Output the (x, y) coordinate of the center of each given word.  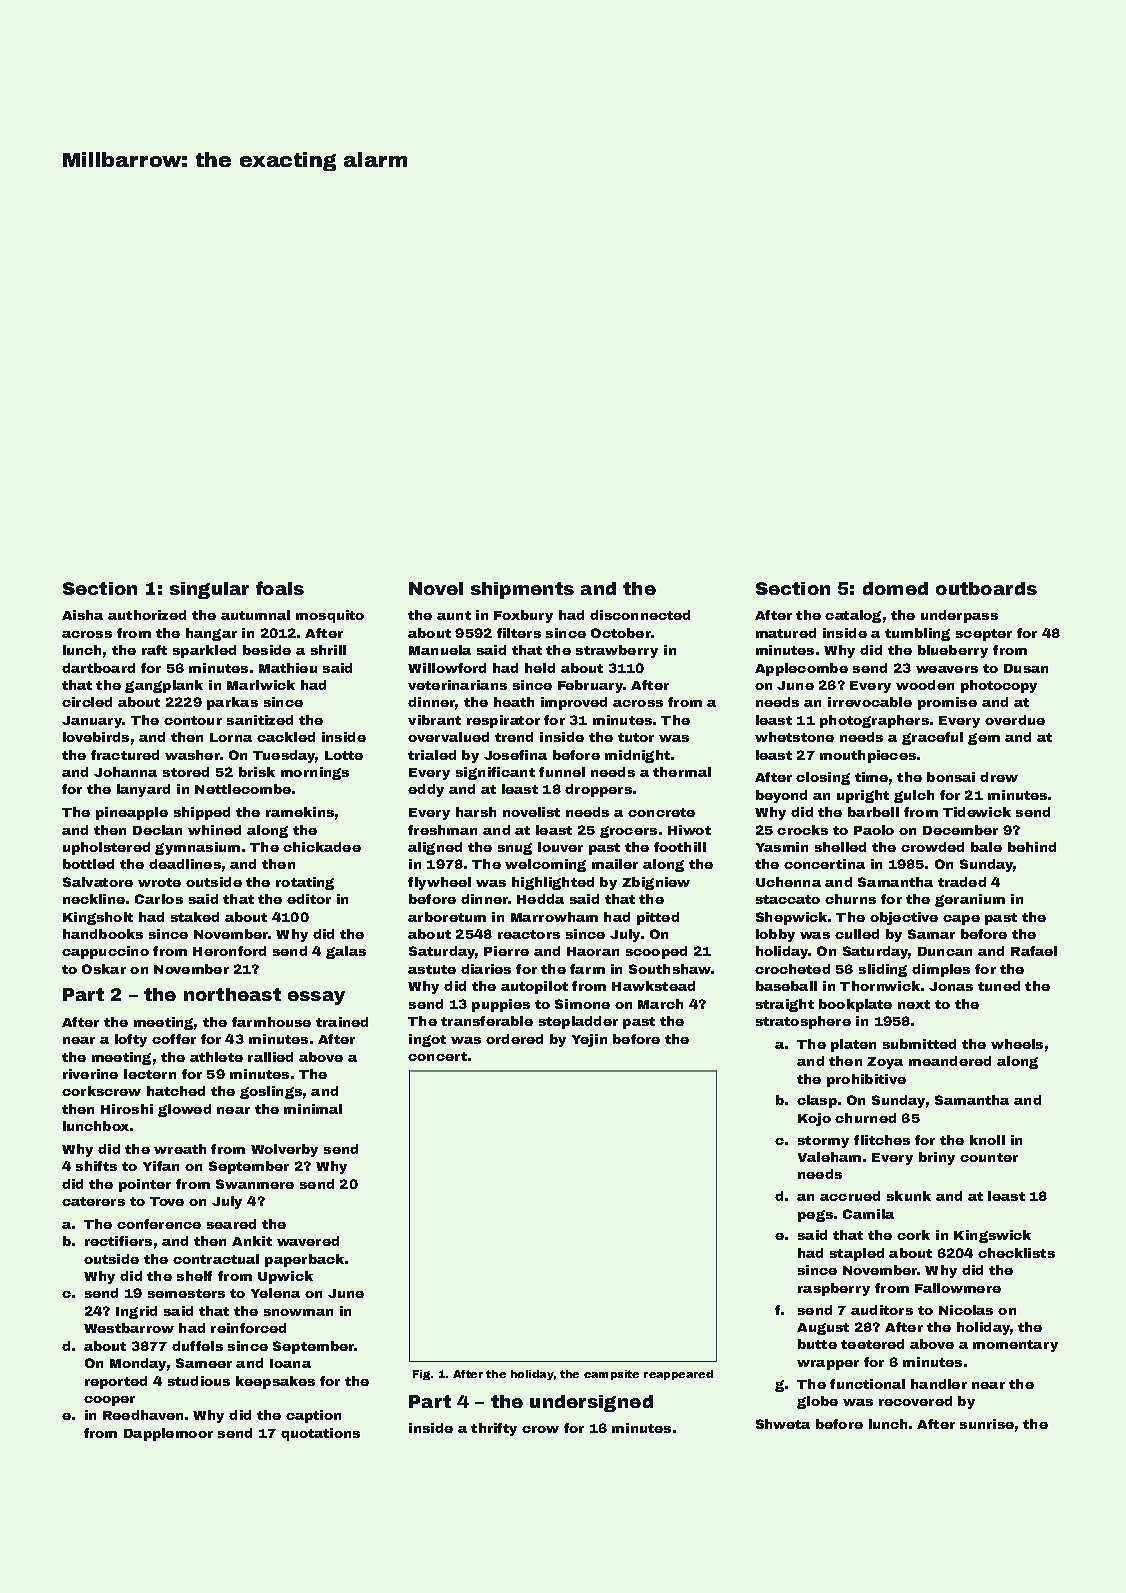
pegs (815, 1216)
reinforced (248, 1328)
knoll (987, 1140)
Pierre (506, 951)
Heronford (229, 951)
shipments (522, 590)
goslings (271, 1092)
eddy (426, 790)
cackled (286, 737)
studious (199, 1381)
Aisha (82, 615)
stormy (823, 1142)
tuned (999, 986)
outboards (986, 588)
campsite (611, 1375)
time (871, 777)
